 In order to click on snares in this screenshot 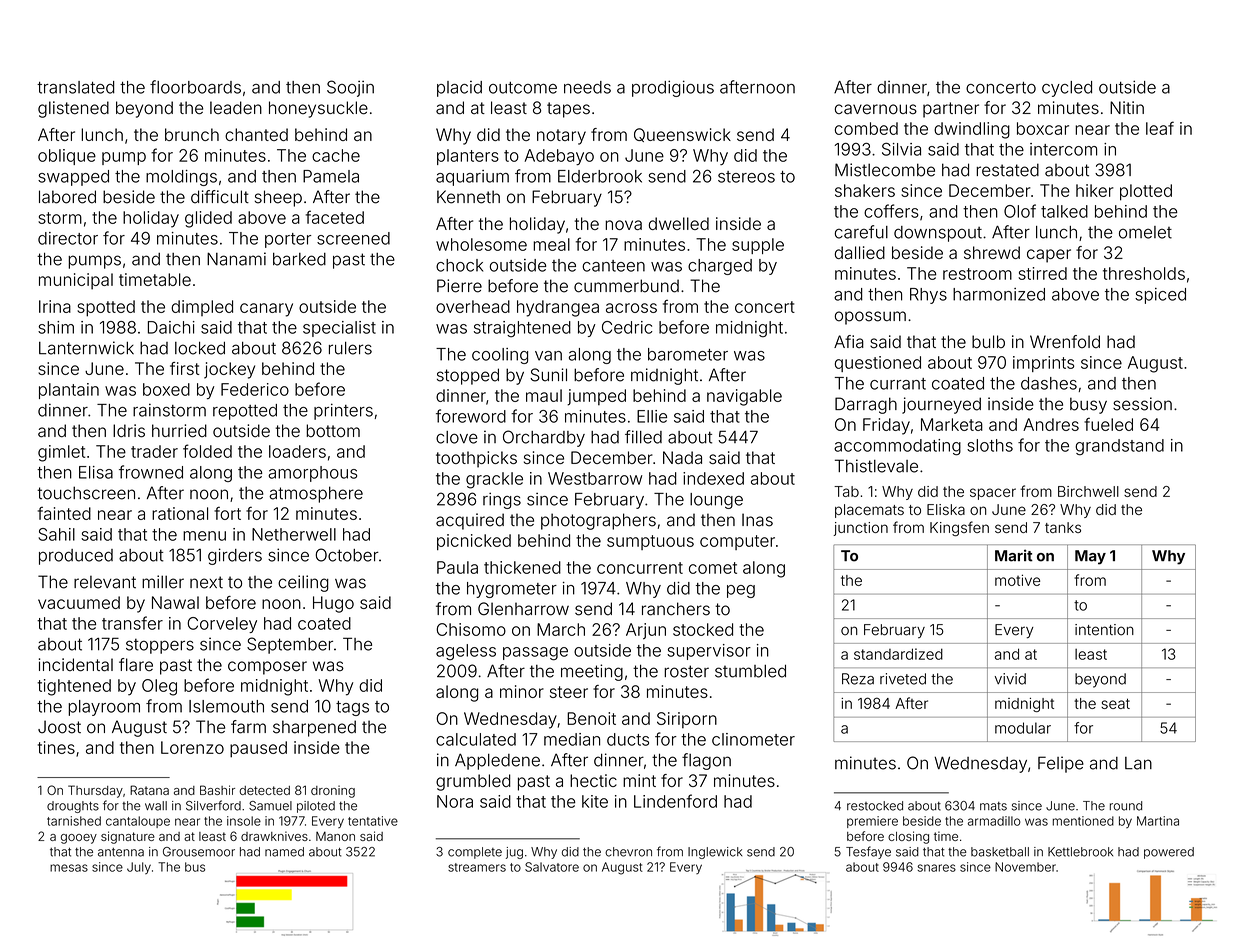, I will do `click(937, 868)`.
